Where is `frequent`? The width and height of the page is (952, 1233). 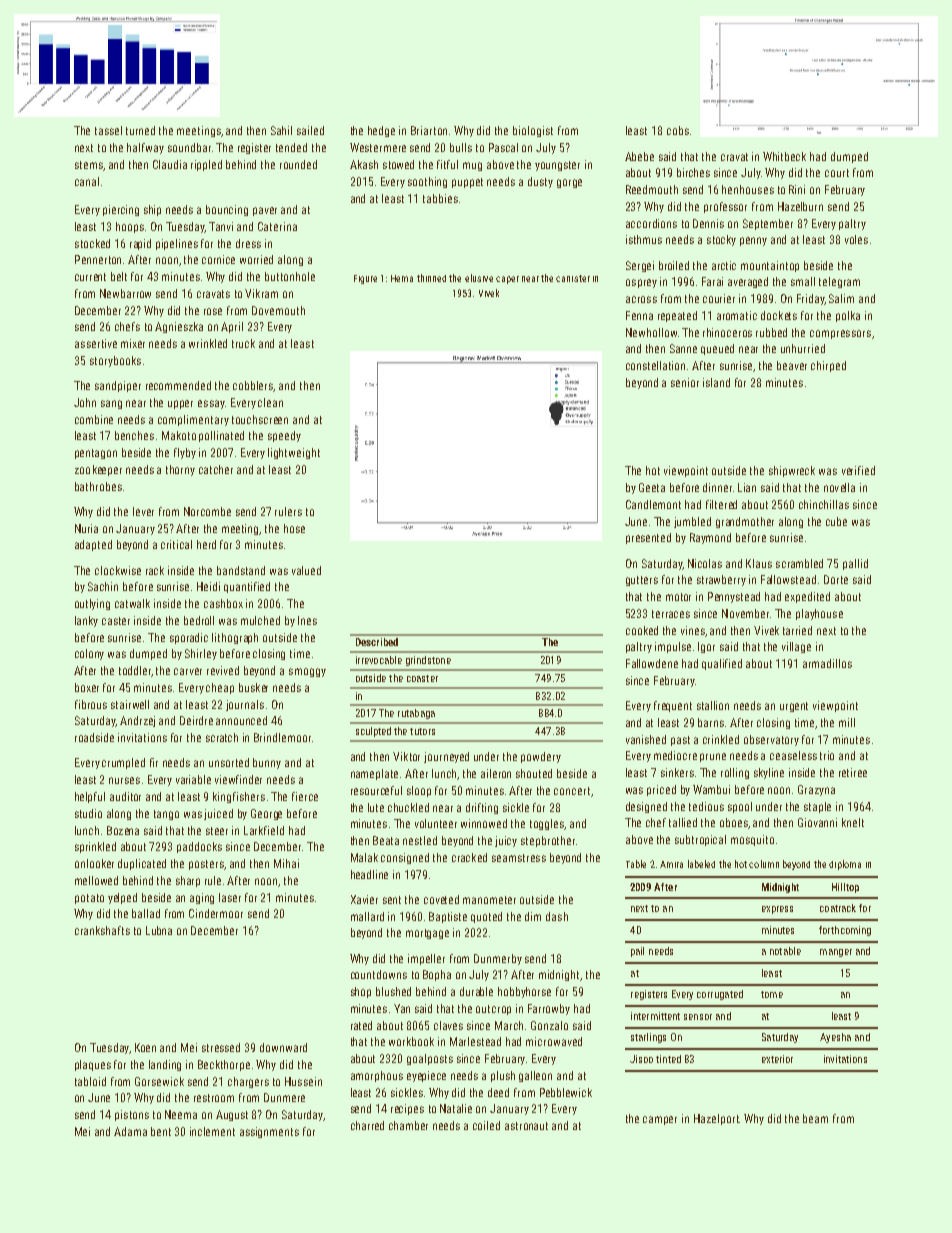
frequent is located at coordinates (673, 706).
